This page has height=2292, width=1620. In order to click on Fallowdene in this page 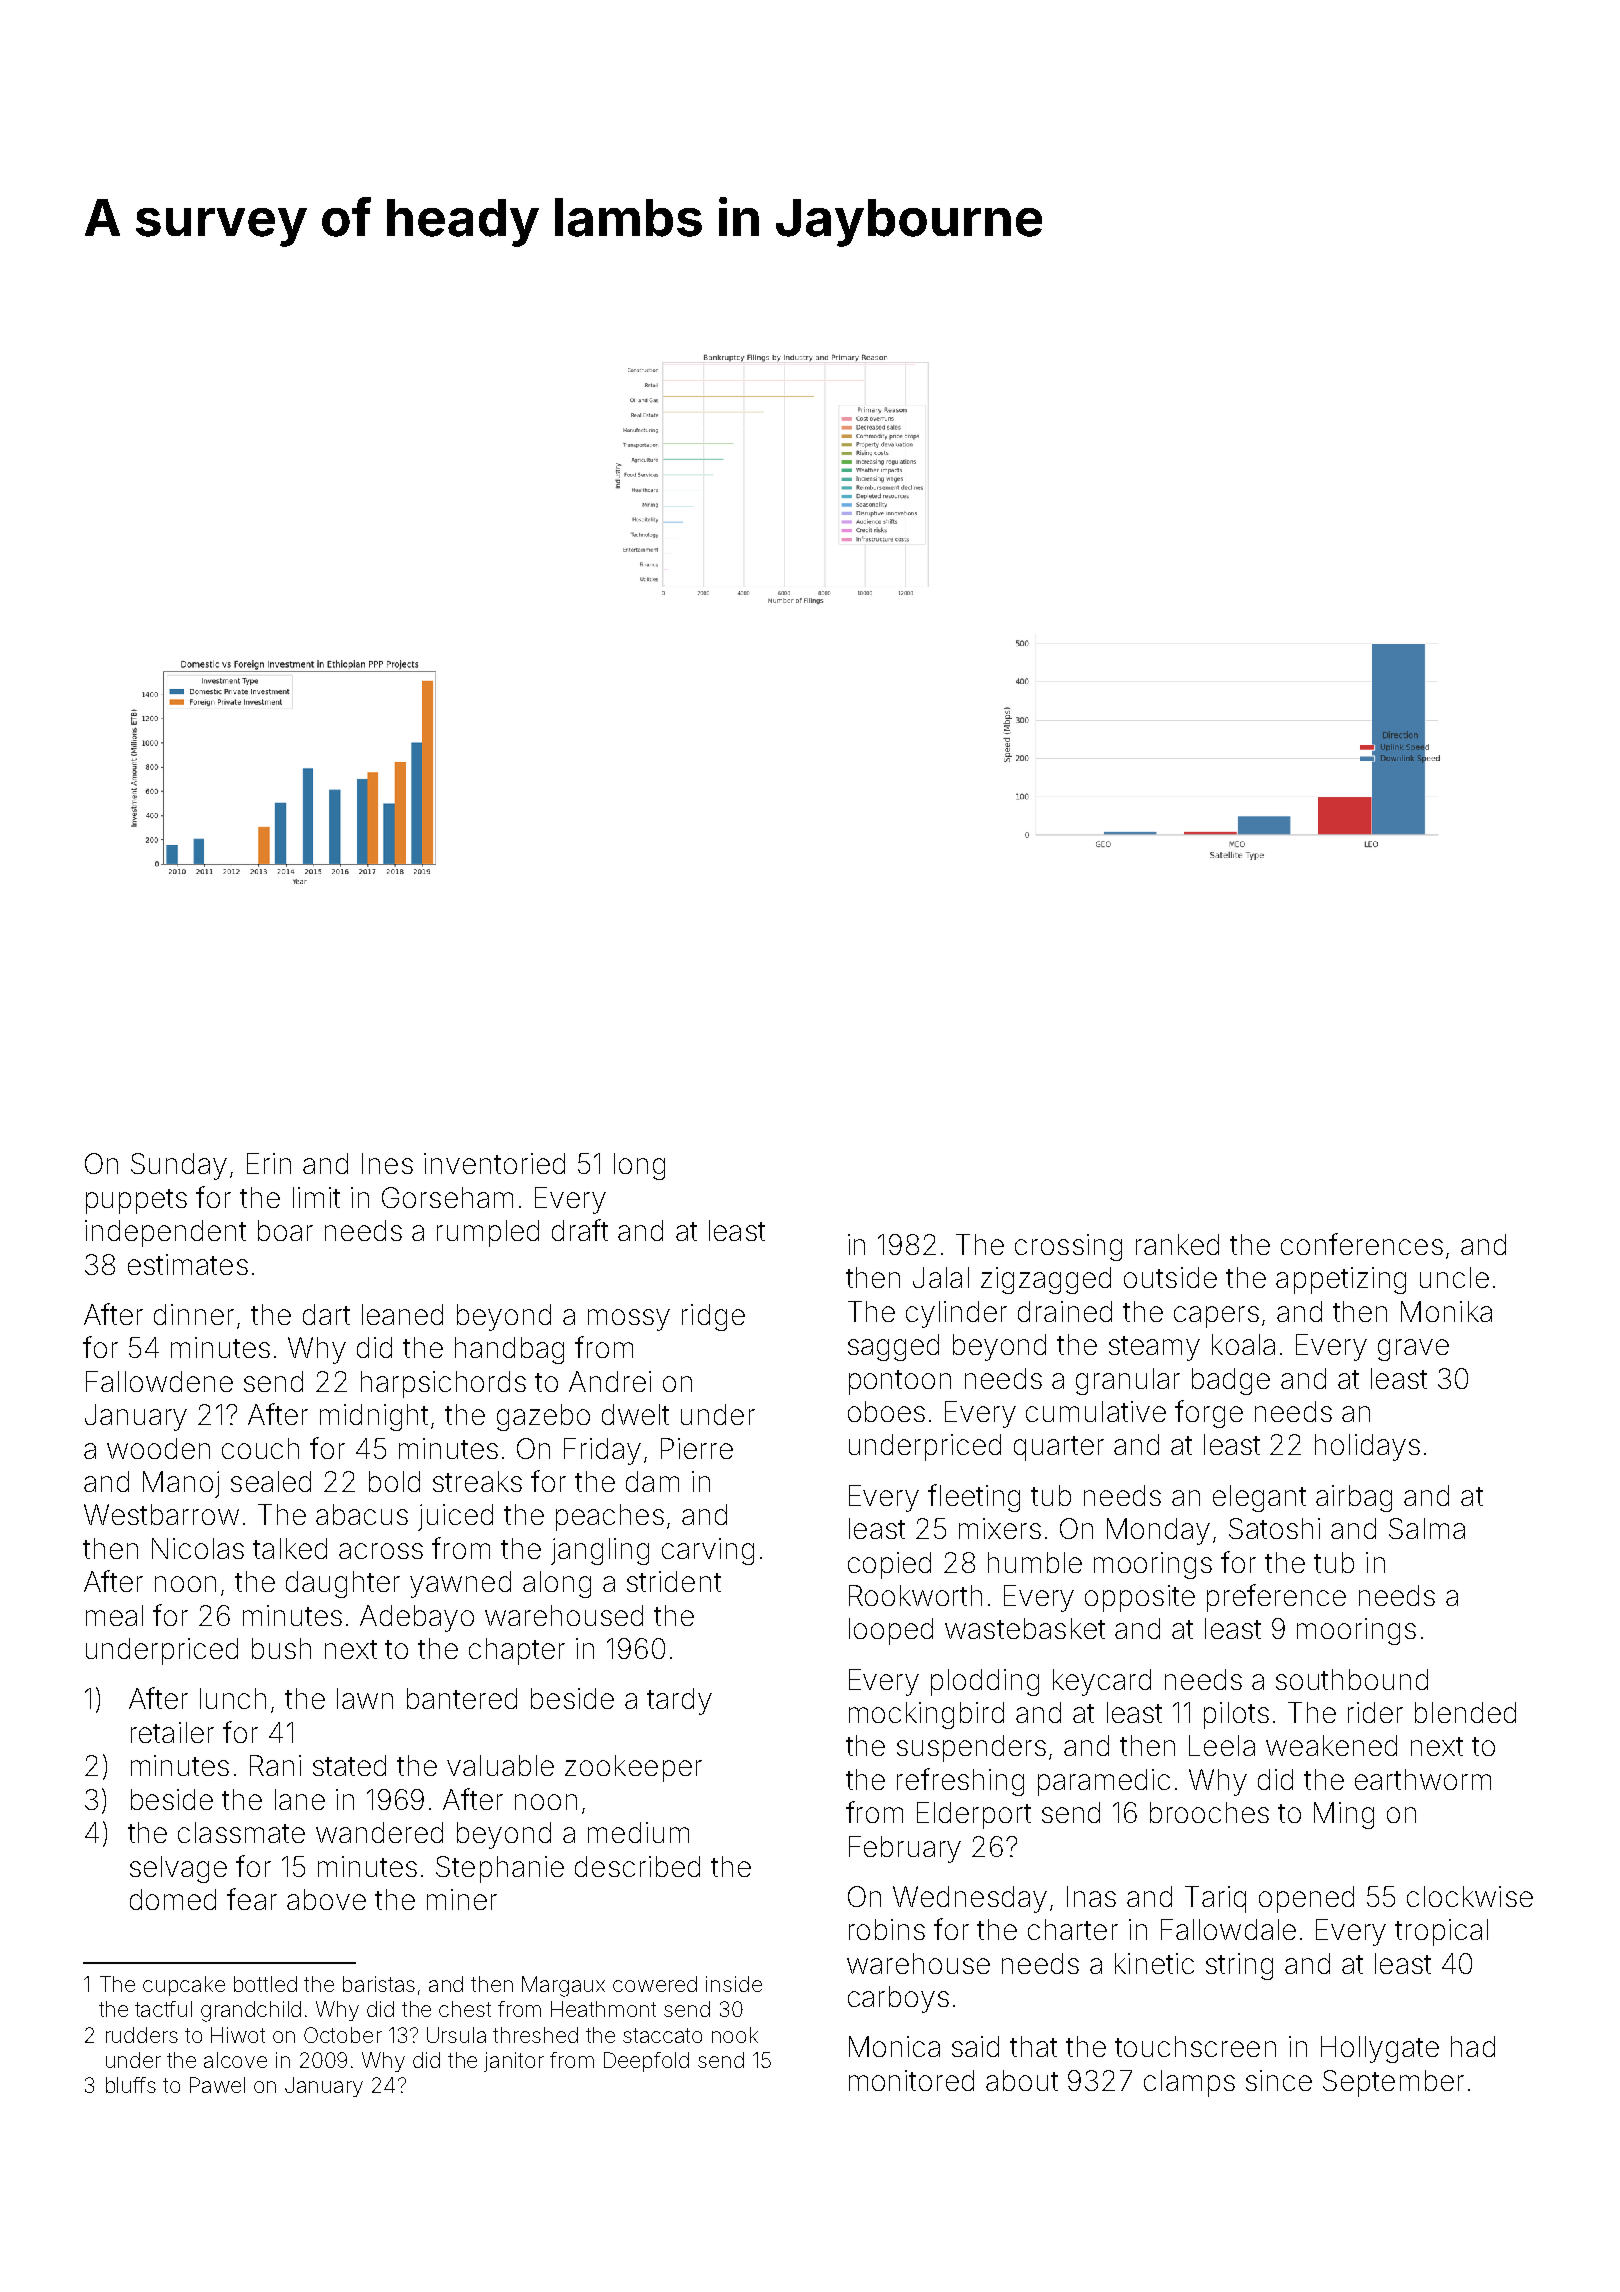, I will do `click(159, 1381)`.
